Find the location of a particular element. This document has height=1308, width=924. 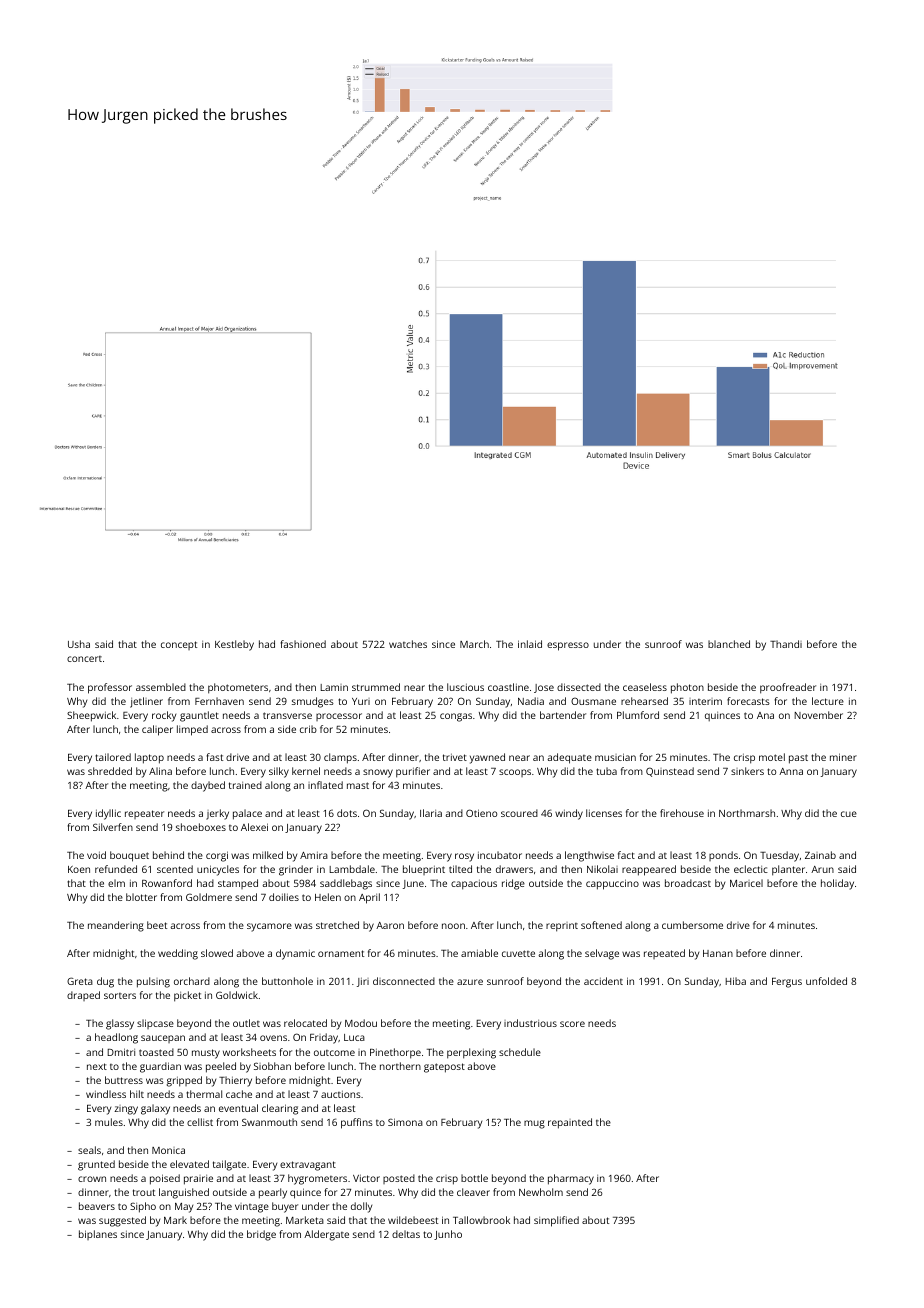

biplanes is located at coordinates (98, 1235).
